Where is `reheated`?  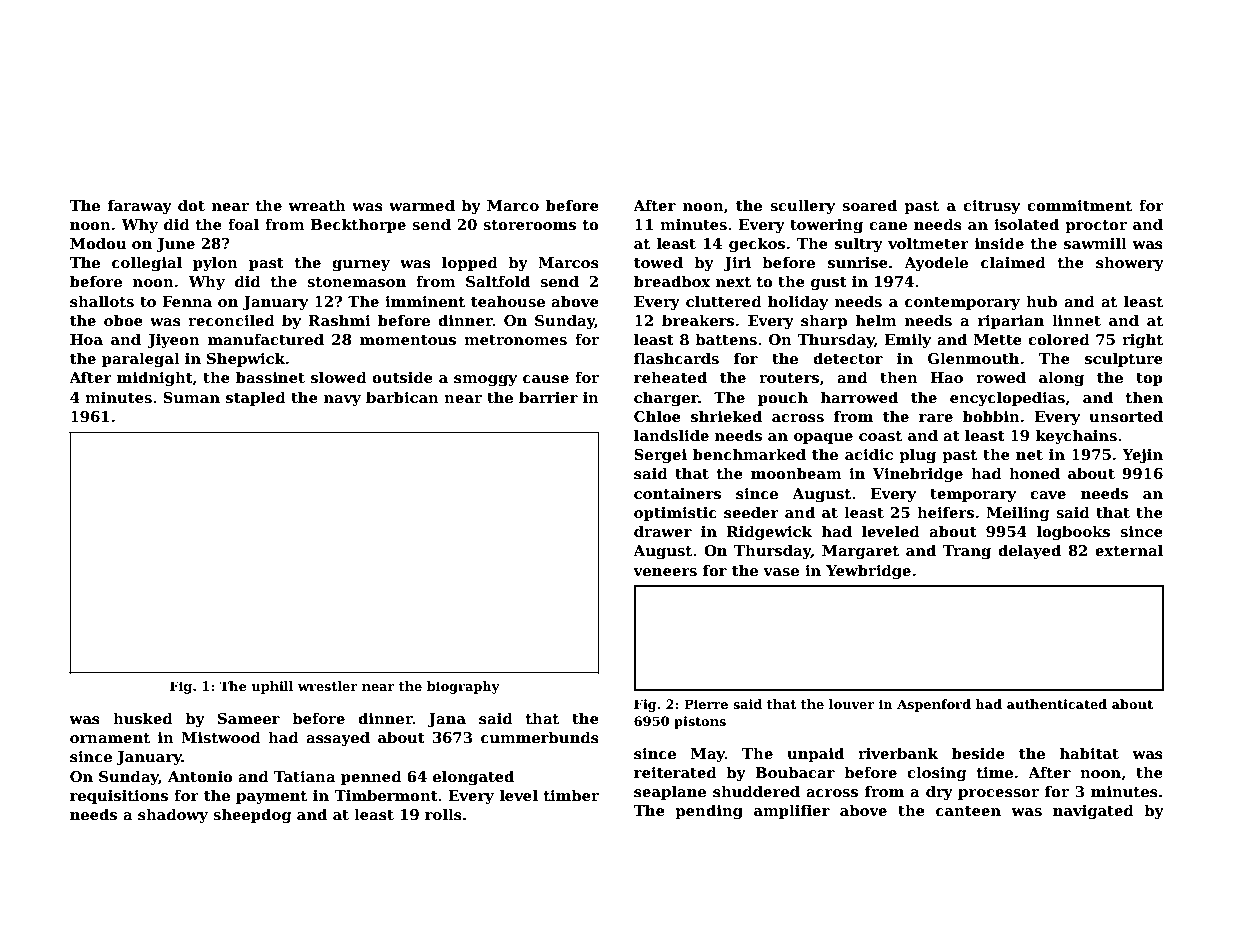
reheated is located at coordinates (670, 377).
